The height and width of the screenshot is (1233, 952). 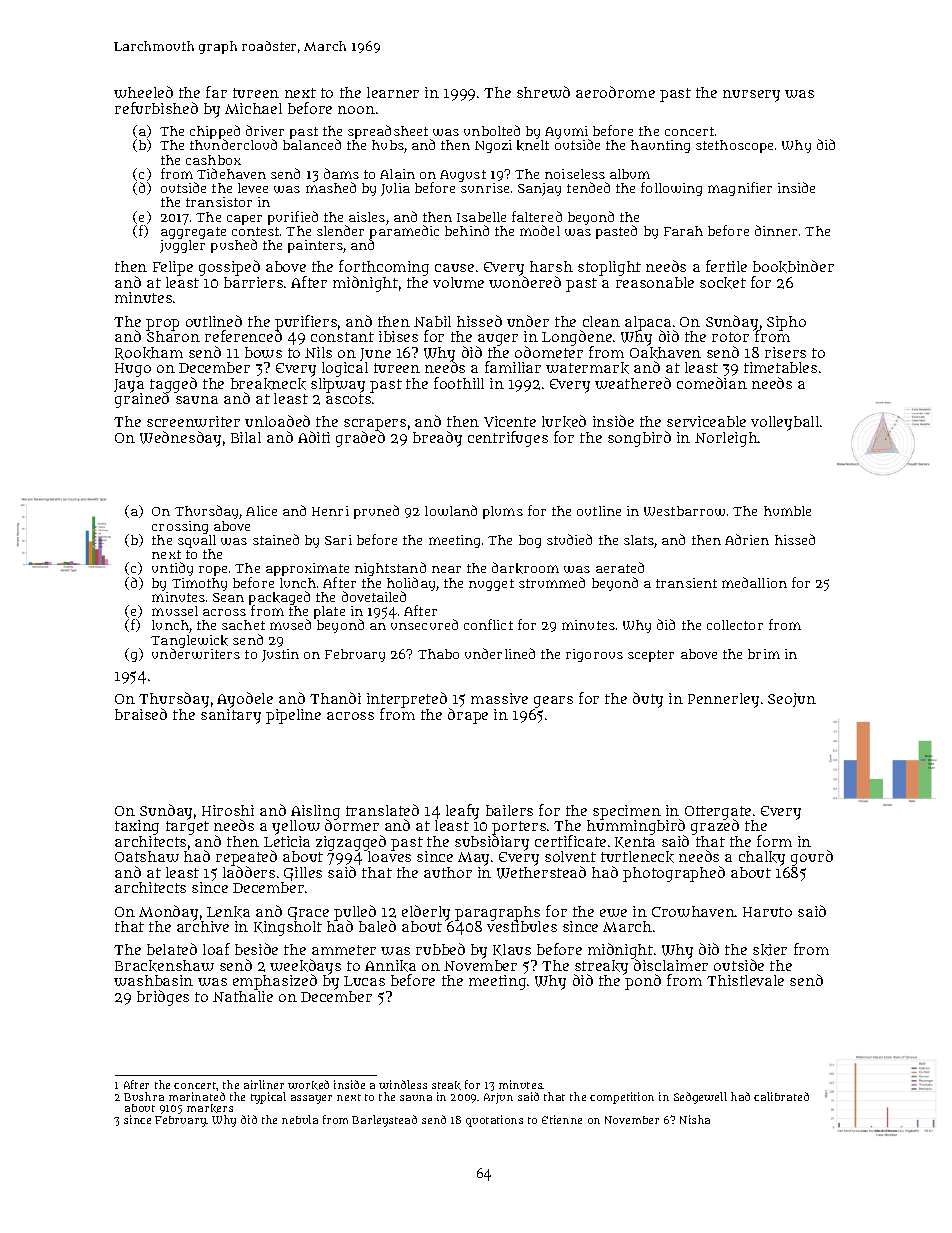 I want to click on Thabo, so click(x=438, y=654).
